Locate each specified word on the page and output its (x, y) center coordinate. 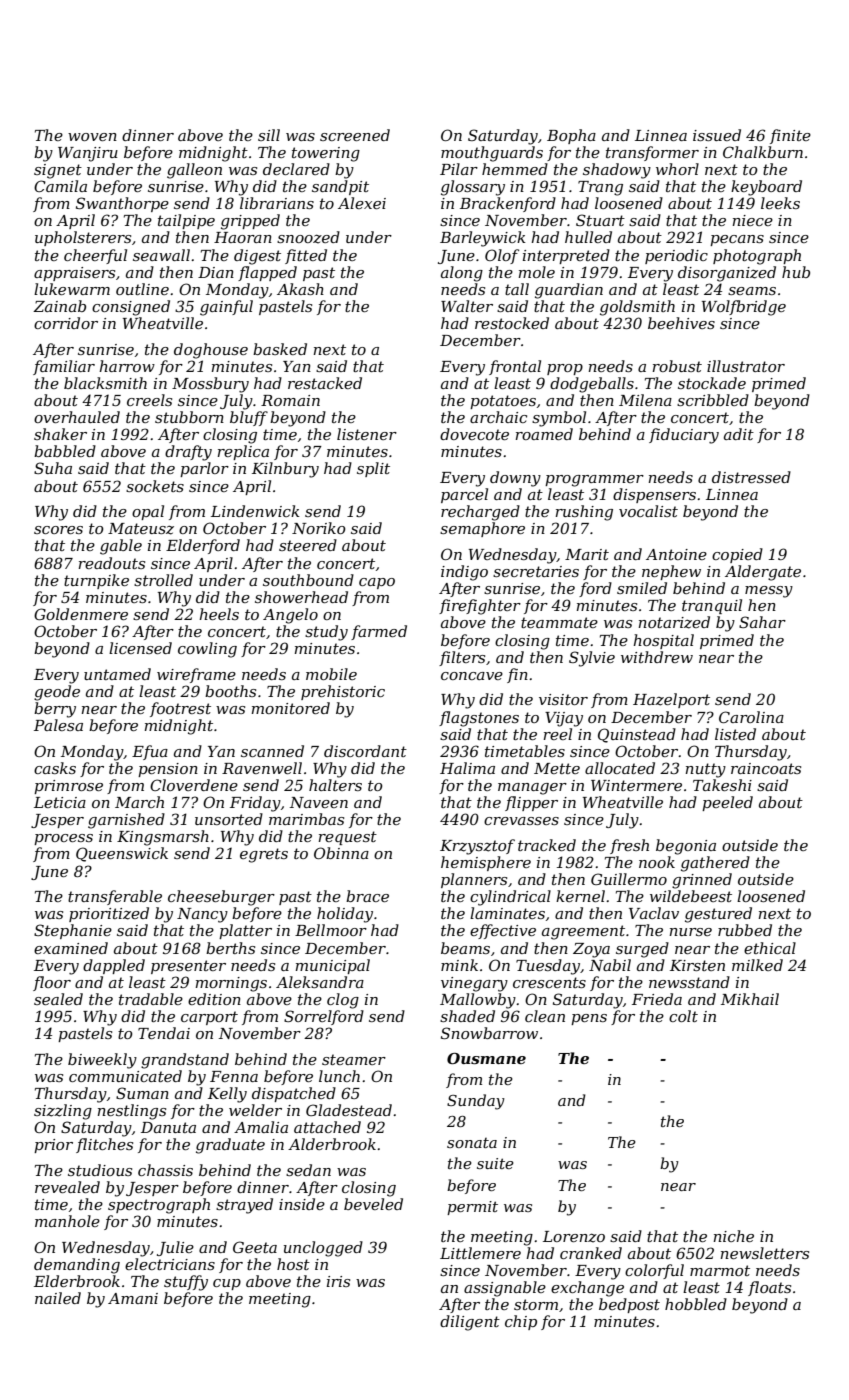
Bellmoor (331, 930)
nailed (58, 1298)
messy (769, 592)
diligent (470, 1323)
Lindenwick (255, 511)
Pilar (459, 169)
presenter (188, 967)
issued (717, 135)
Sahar (762, 622)
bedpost (629, 1305)
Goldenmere (81, 614)
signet (58, 171)
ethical (770, 948)
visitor (563, 699)
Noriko (318, 528)
